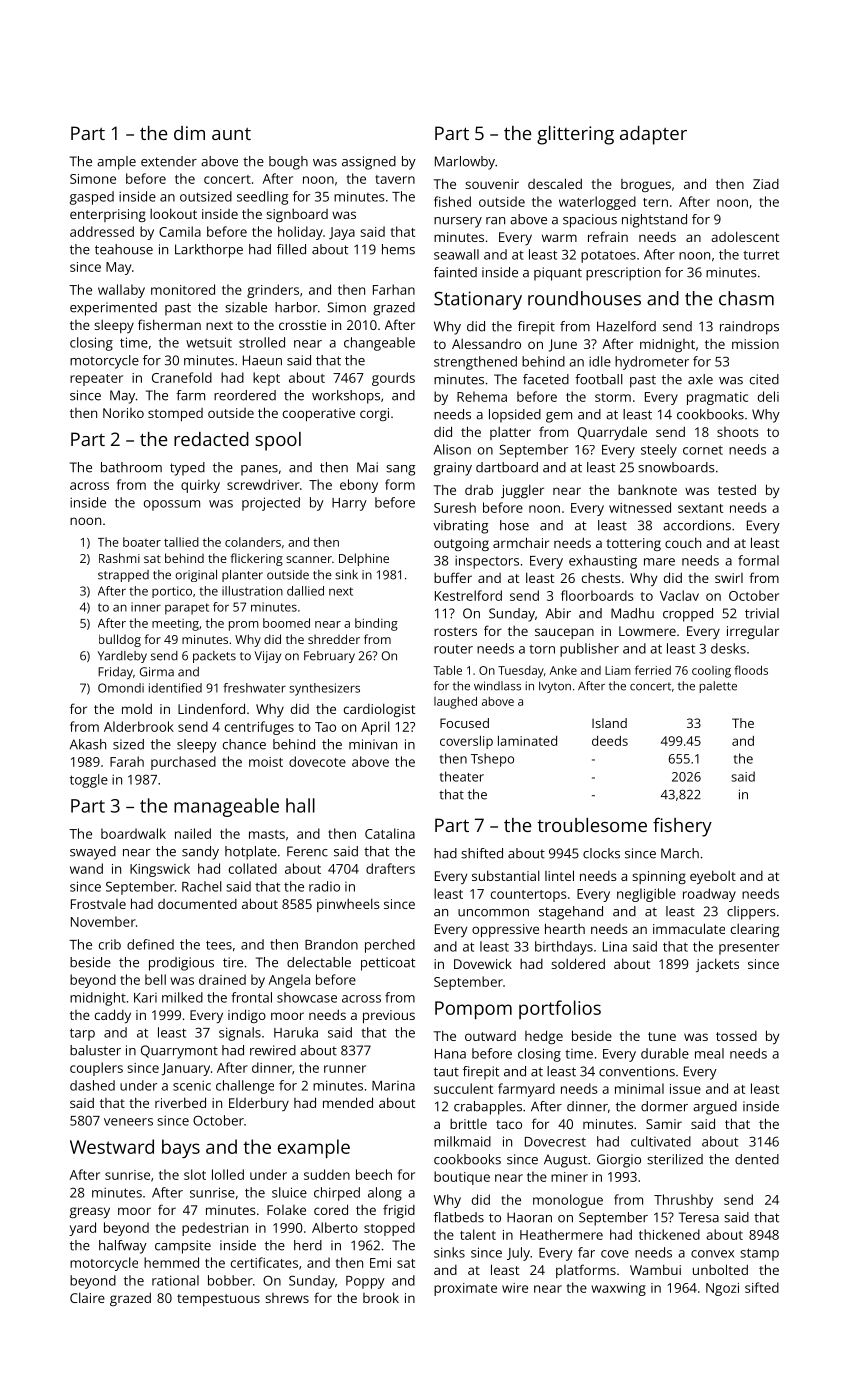 This screenshot has width=849, height=1400. What do you see at coordinates (259, 1104) in the screenshot?
I see `Elderbury` at bounding box center [259, 1104].
